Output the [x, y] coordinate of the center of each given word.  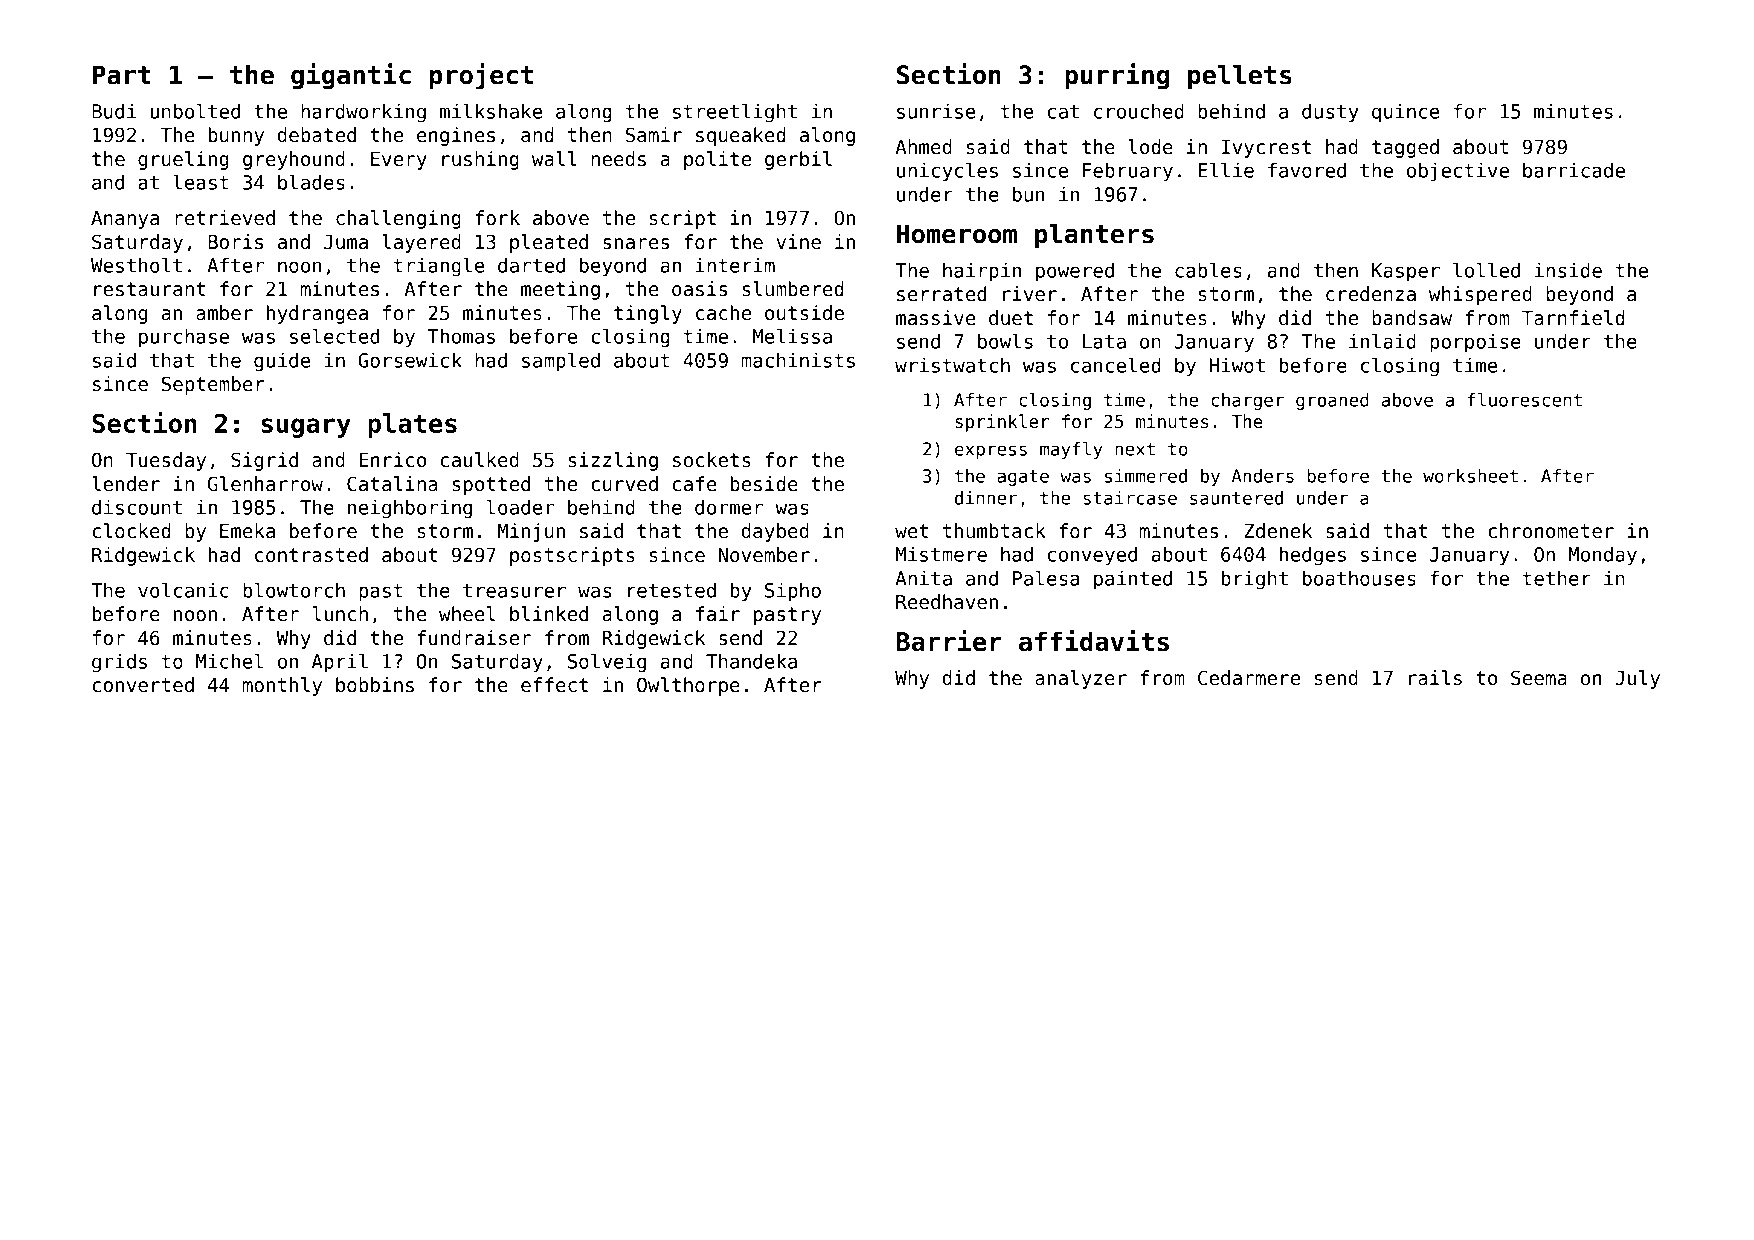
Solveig [607, 663]
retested [672, 590]
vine [798, 242]
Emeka [247, 531]
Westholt [136, 265]
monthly [282, 686]
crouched [1139, 111]
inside [1568, 270]
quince [1406, 113]
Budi [114, 111]
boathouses [1359, 578]
